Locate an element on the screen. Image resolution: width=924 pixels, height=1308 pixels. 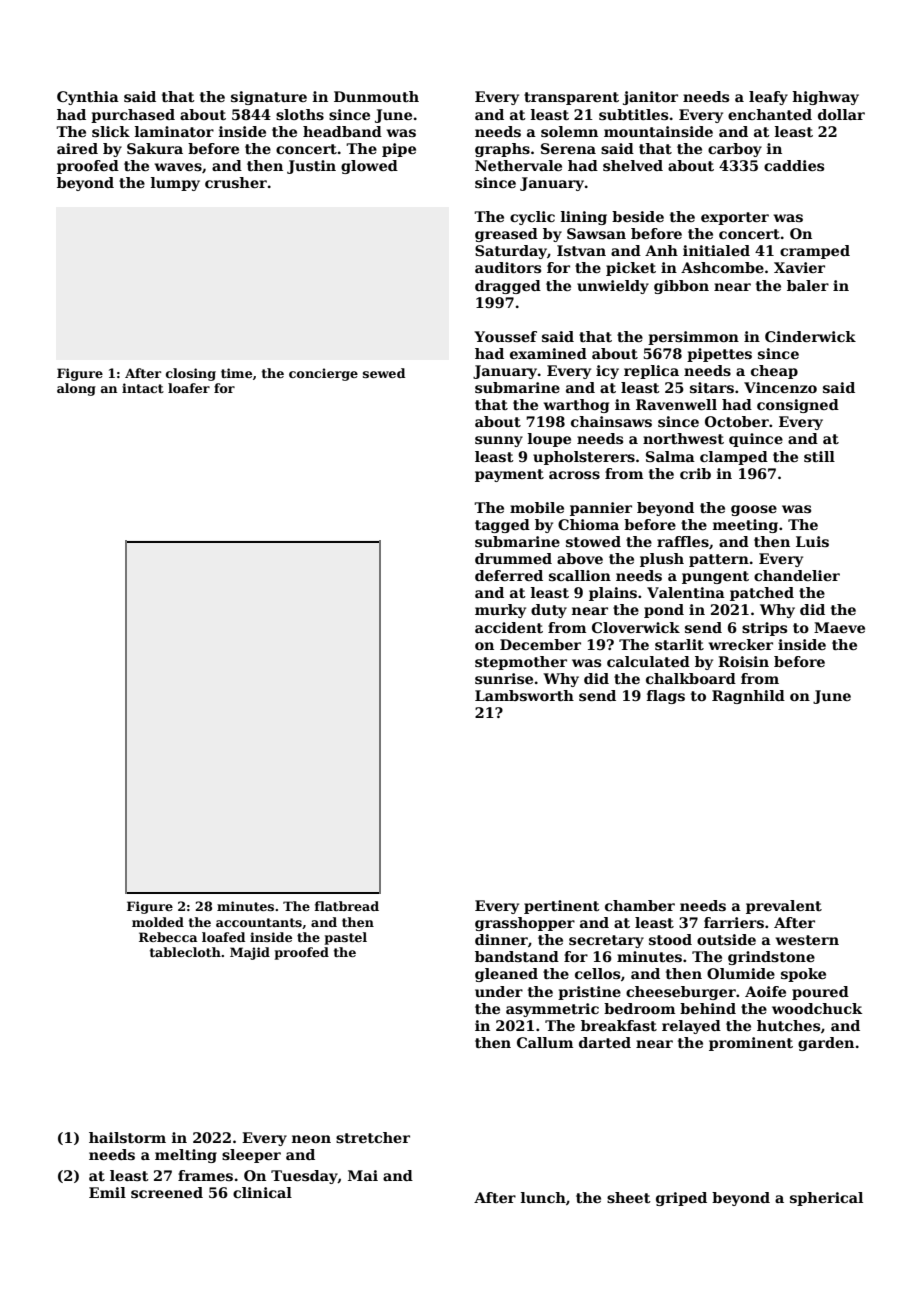
purchased is located at coordinates (133, 116).
